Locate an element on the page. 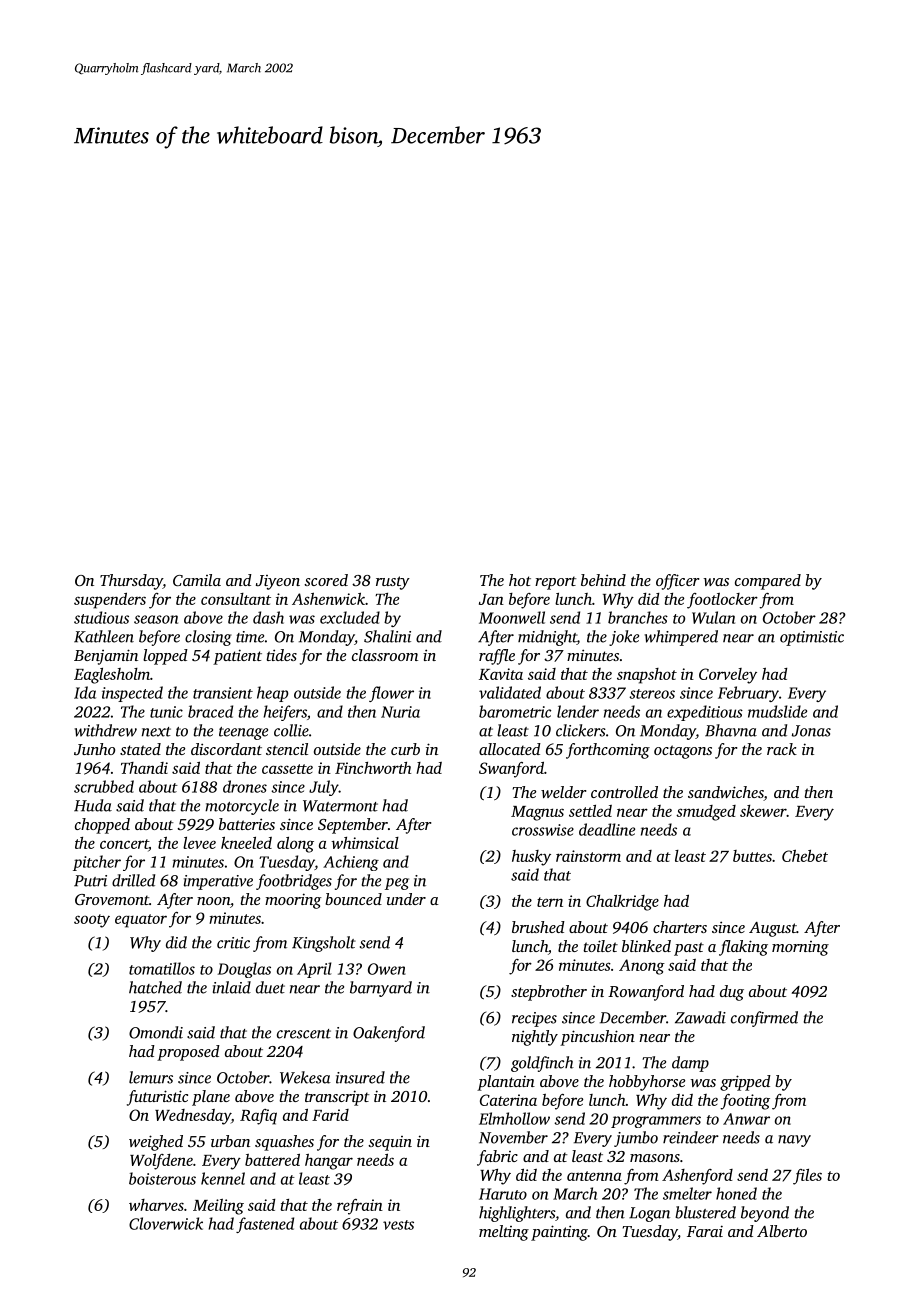 This document has width=924, height=1308. stereos is located at coordinates (652, 694).
